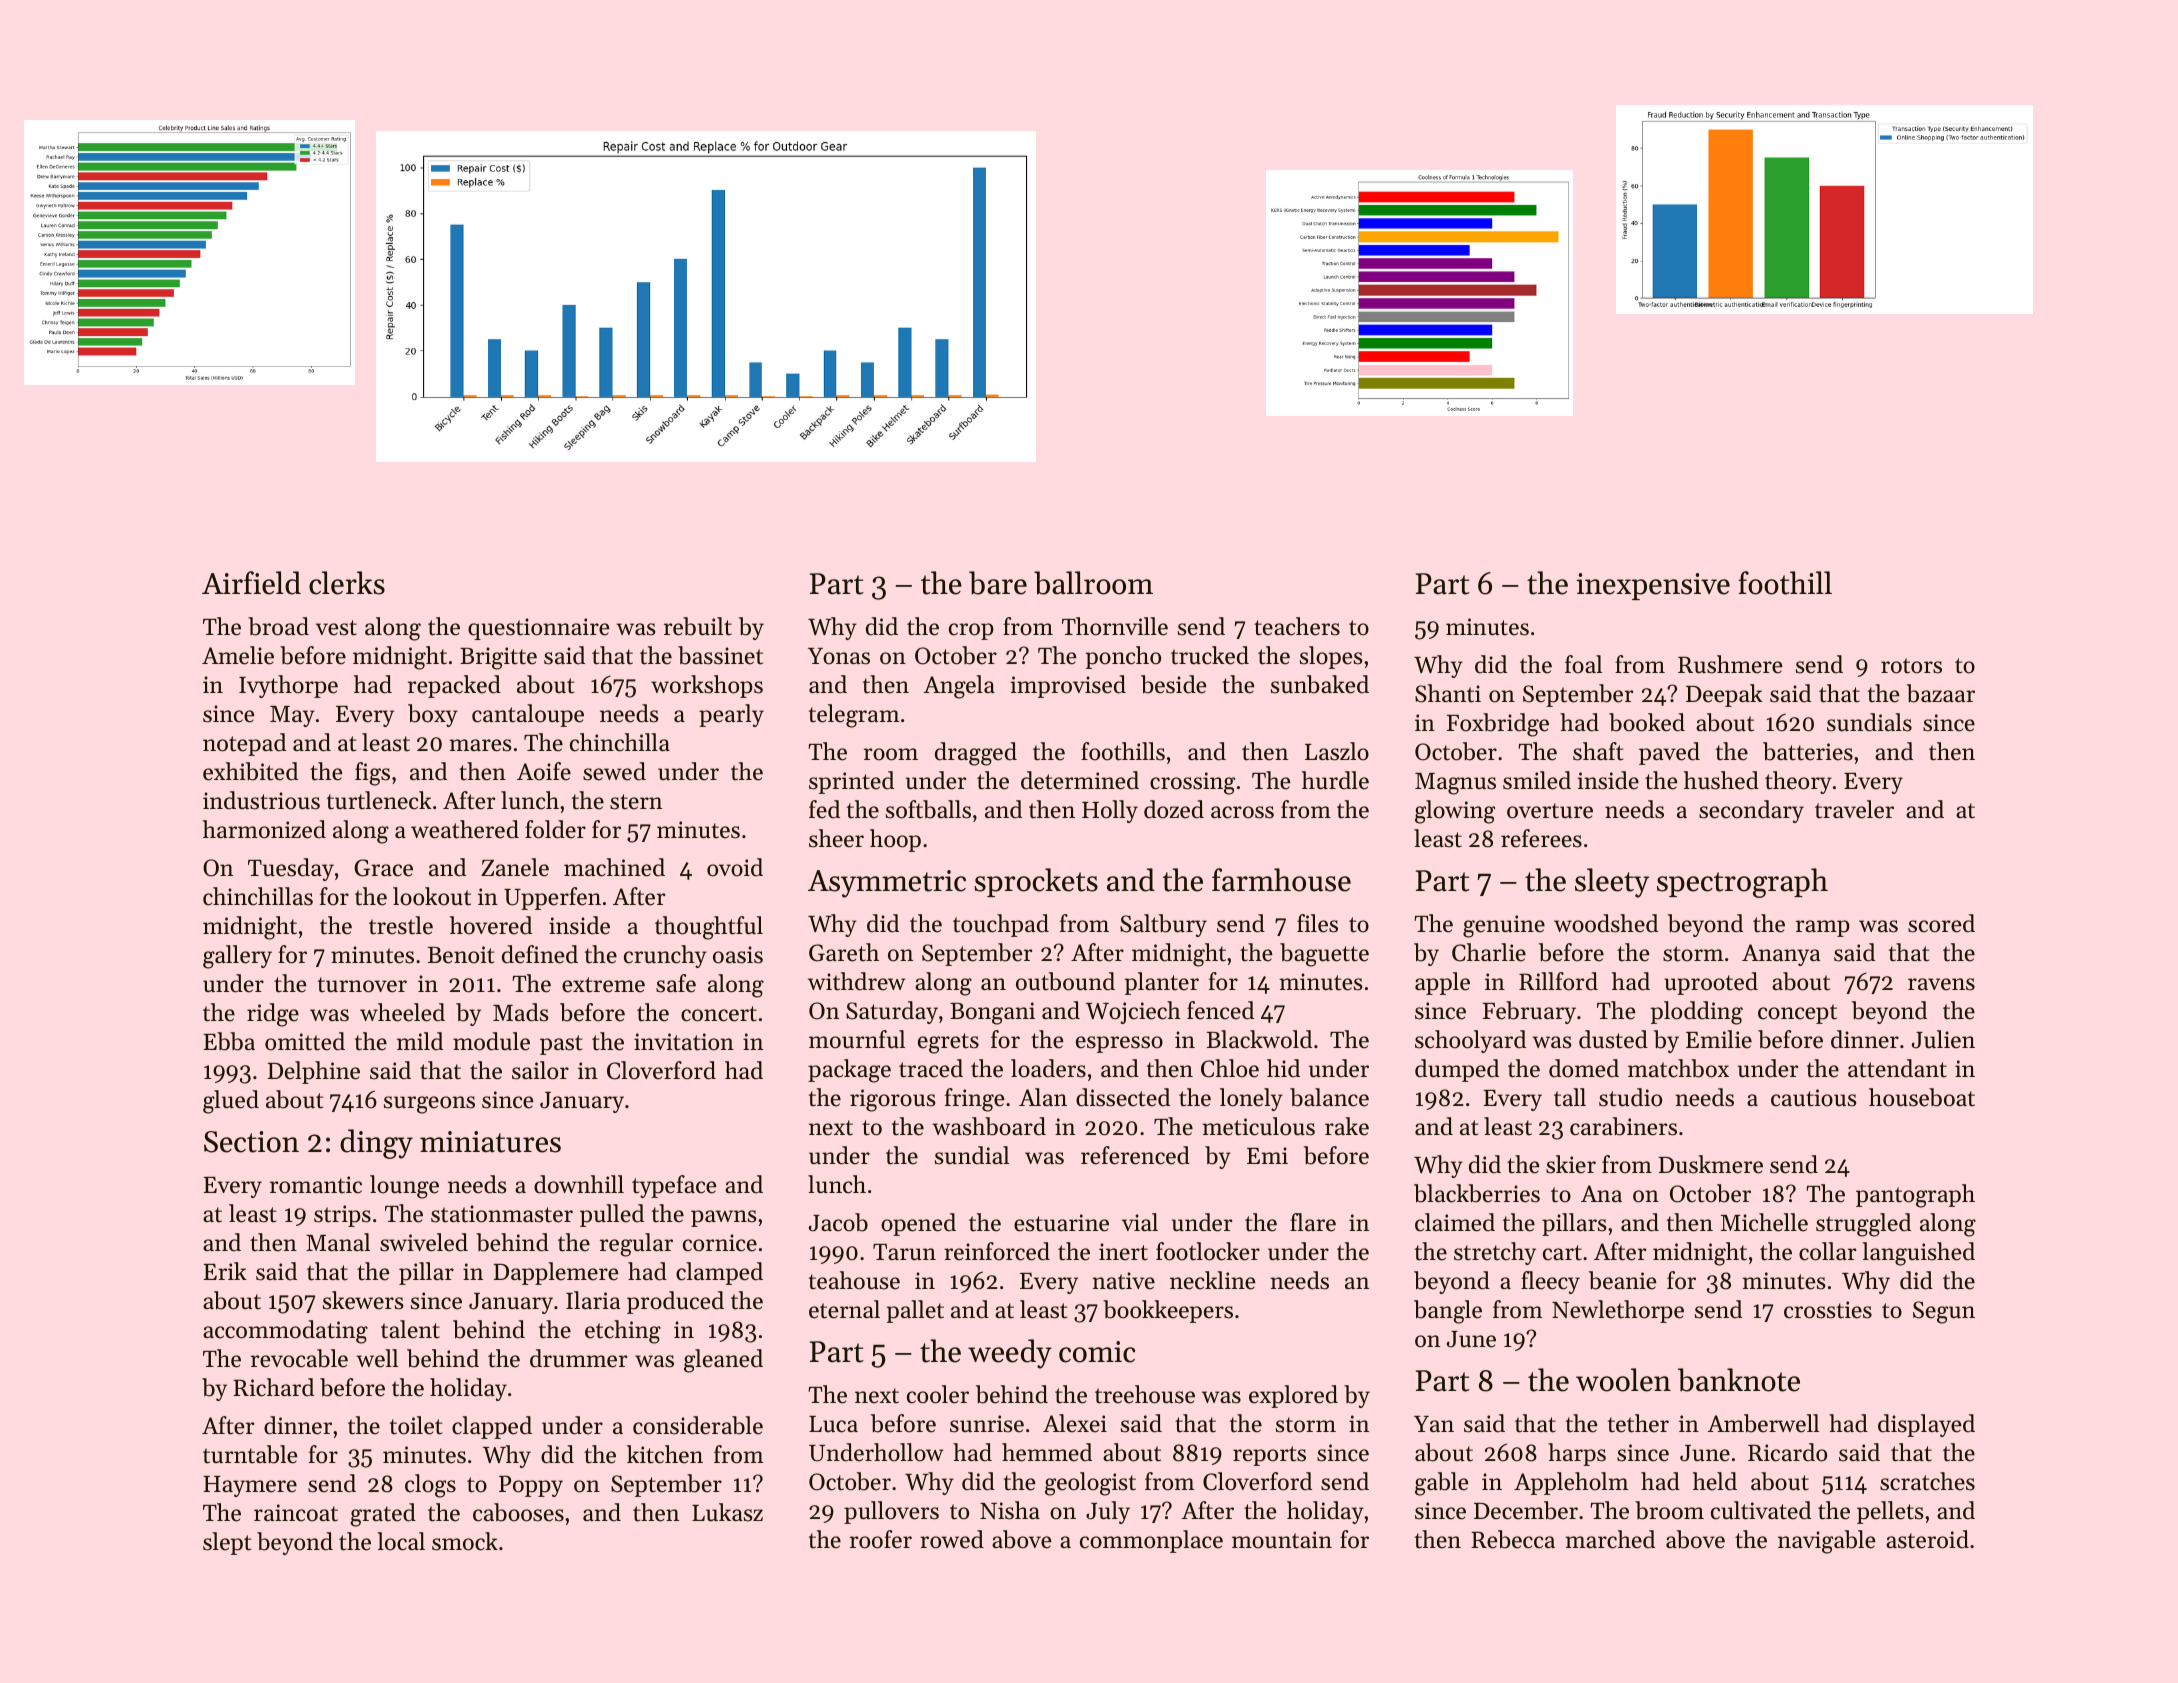  What do you see at coordinates (1911, 666) in the document?
I see `rotors` at bounding box center [1911, 666].
